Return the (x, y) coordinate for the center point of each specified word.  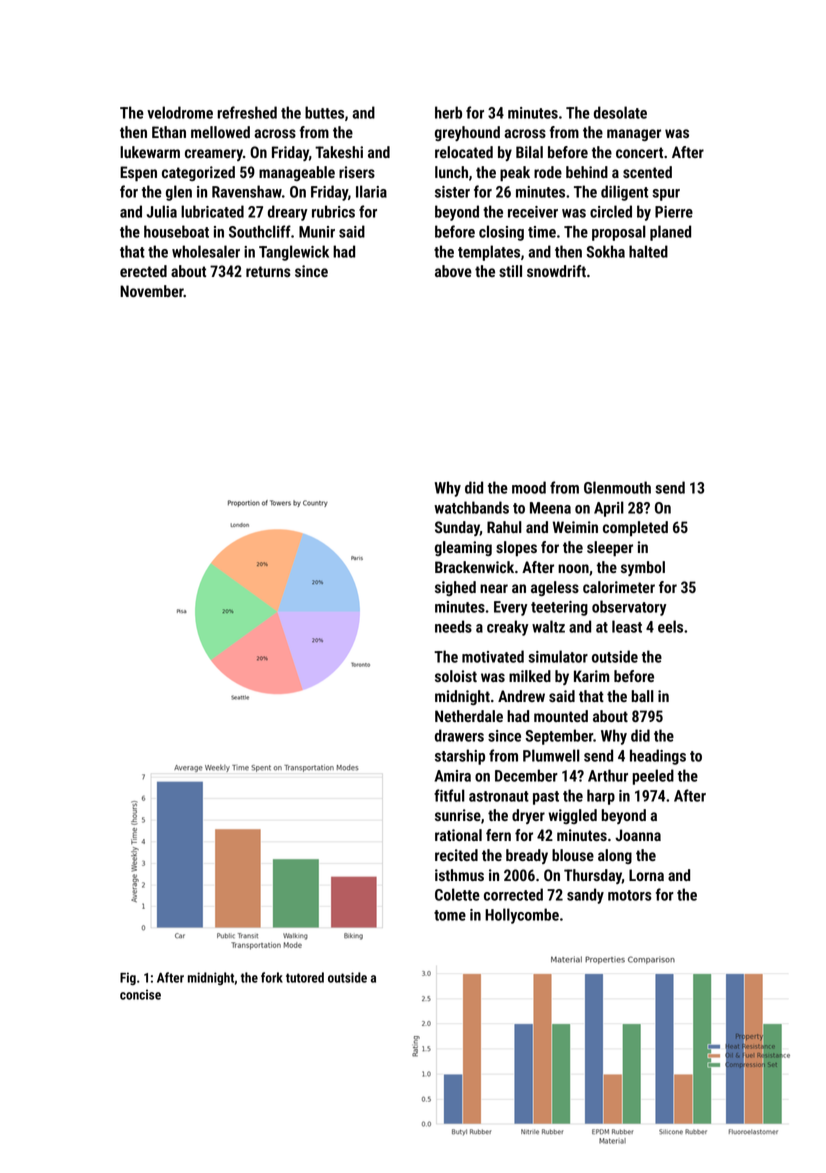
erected (143, 271)
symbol (643, 568)
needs (453, 626)
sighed (455, 588)
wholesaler (206, 251)
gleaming (463, 548)
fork (272, 977)
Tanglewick (294, 253)
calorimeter (619, 587)
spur (666, 195)
